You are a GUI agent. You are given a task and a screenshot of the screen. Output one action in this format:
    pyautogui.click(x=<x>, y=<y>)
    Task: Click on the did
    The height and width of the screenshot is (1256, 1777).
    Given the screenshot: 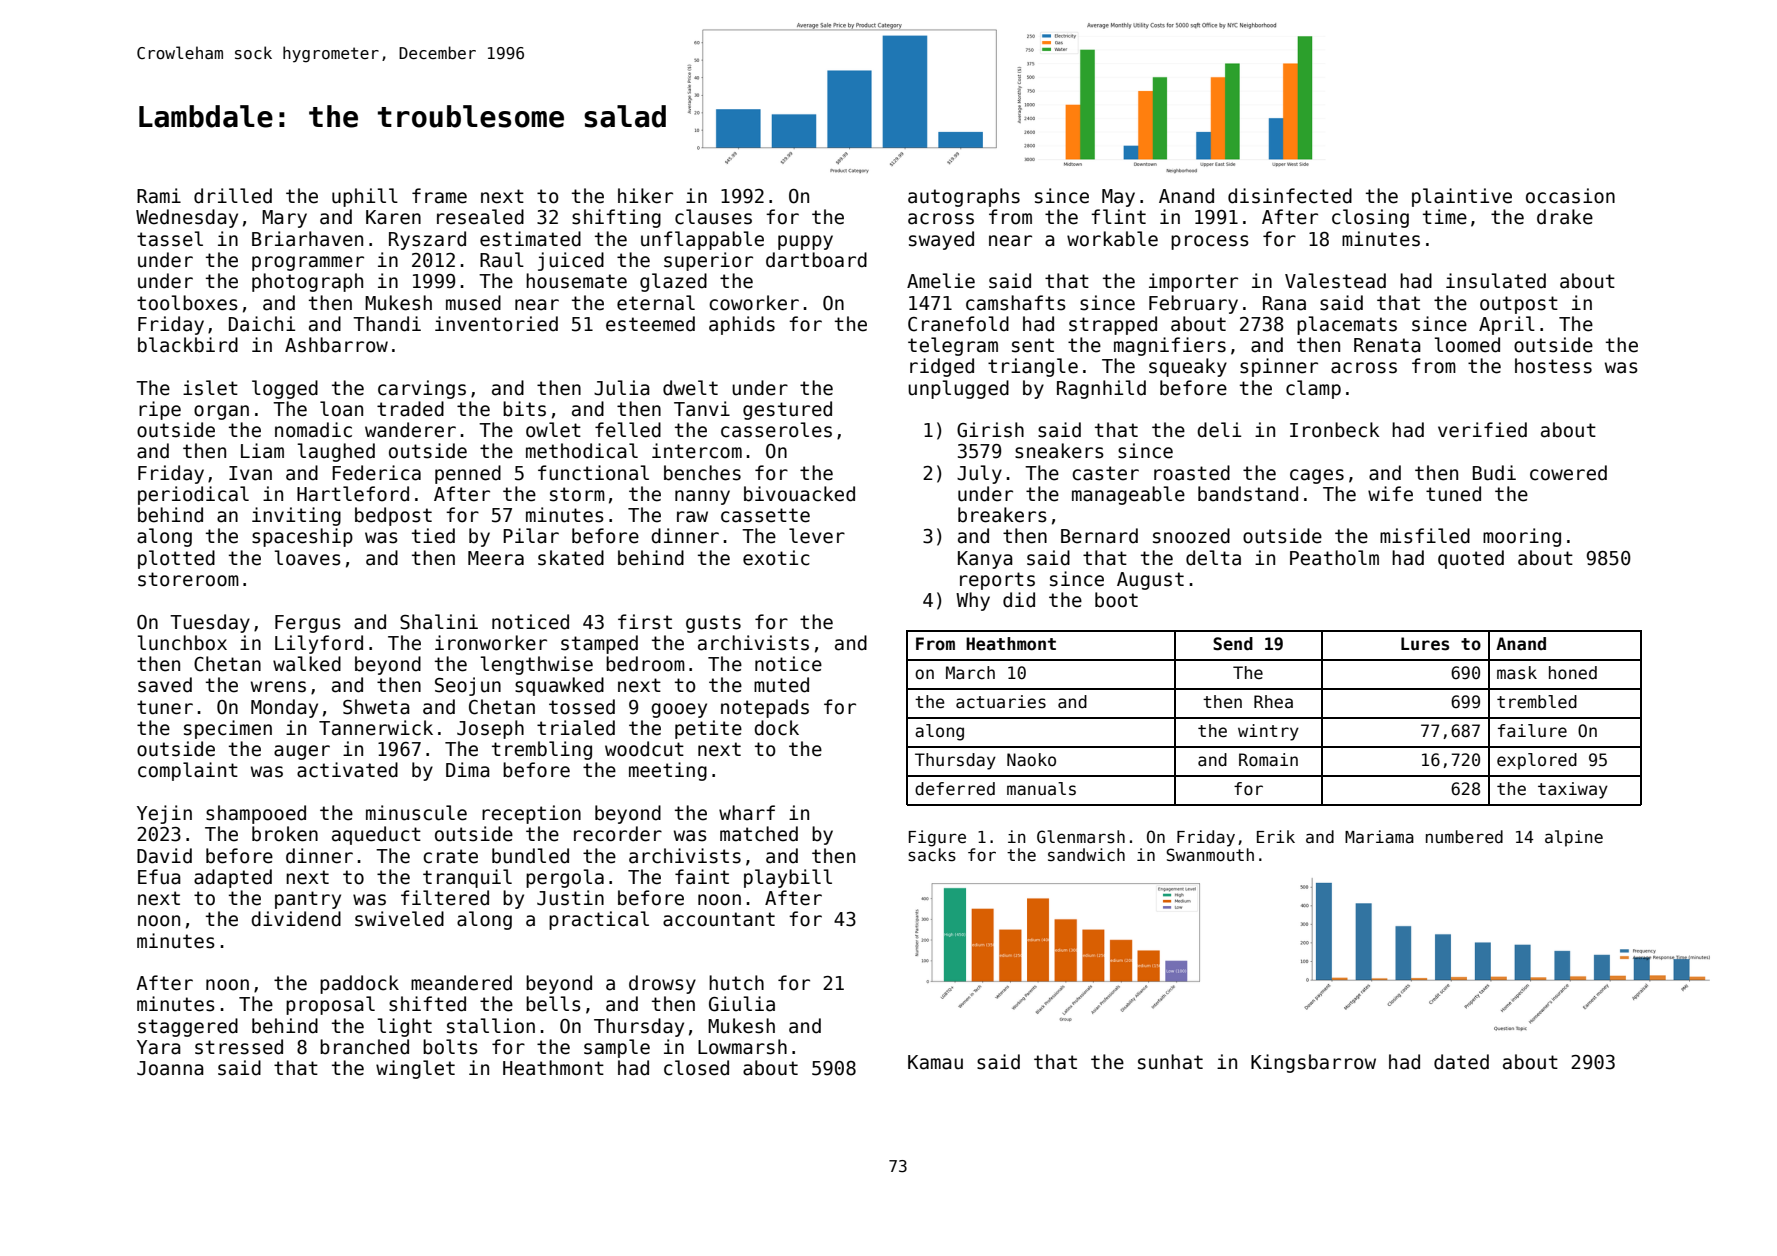 What is the action you would take?
    pyautogui.click(x=1019, y=600)
